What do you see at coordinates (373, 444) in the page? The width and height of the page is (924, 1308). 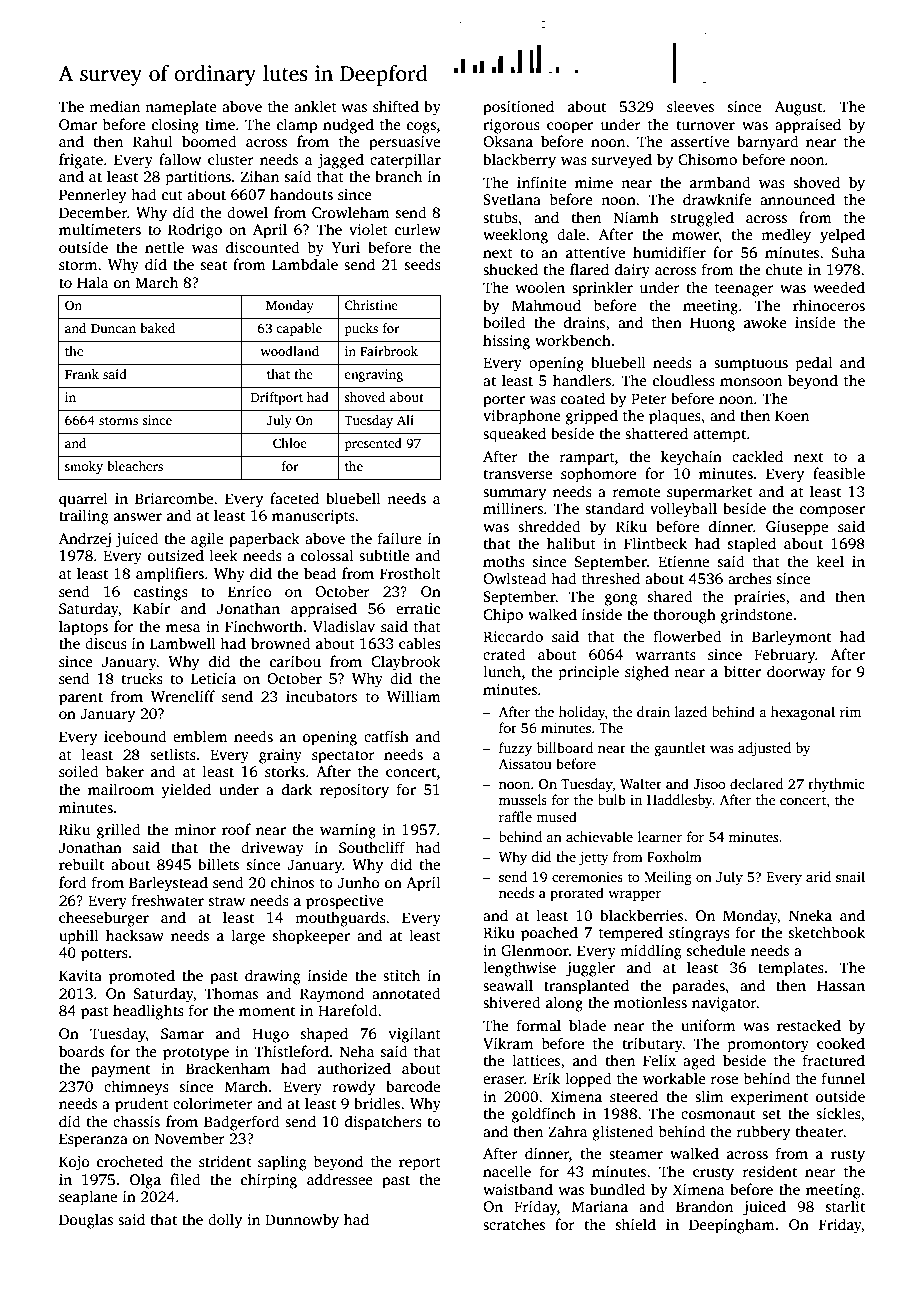 I see `presented` at bounding box center [373, 444].
